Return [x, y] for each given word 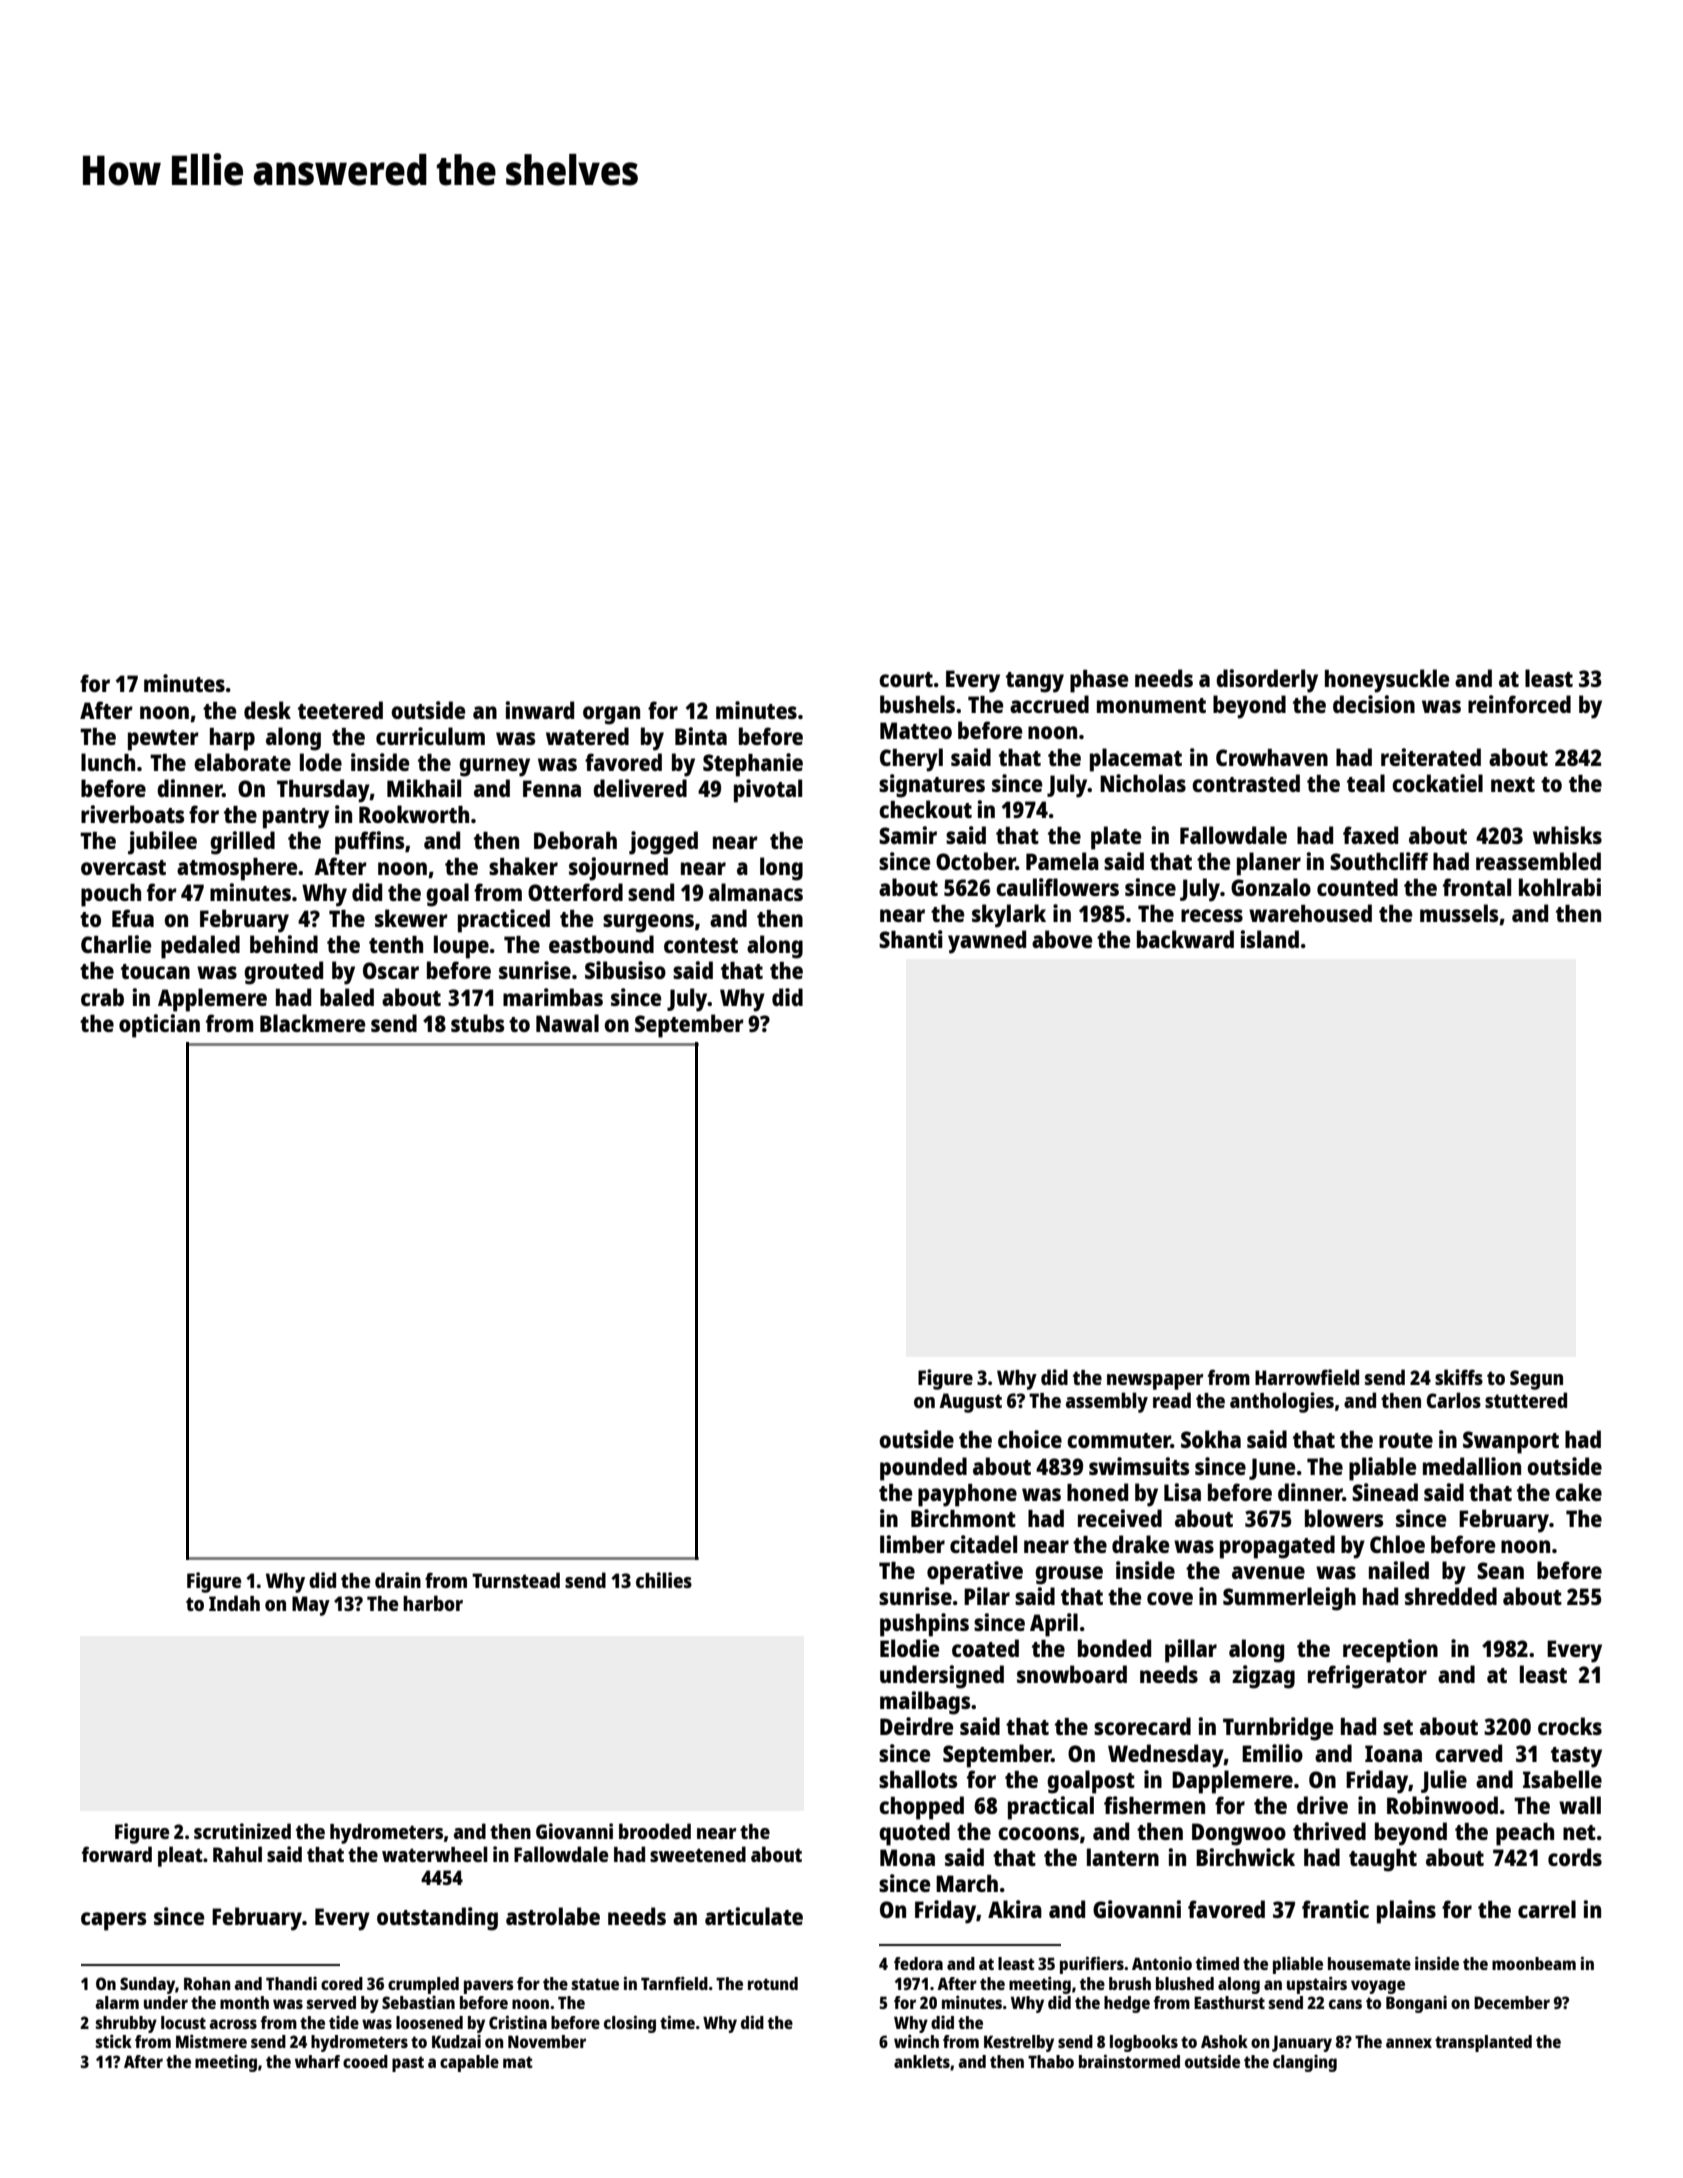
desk [267, 710]
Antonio [1162, 1963]
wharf [317, 2061]
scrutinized [242, 1831]
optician [159, 1026]
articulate [754, 1916]
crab [102, 997]
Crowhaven [1272, 757]
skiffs [1459, 1377]
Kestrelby [1019, 2043]
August [970, 1403]
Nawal [567, 1023]
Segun [1536, 1380]
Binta [701, 736]
